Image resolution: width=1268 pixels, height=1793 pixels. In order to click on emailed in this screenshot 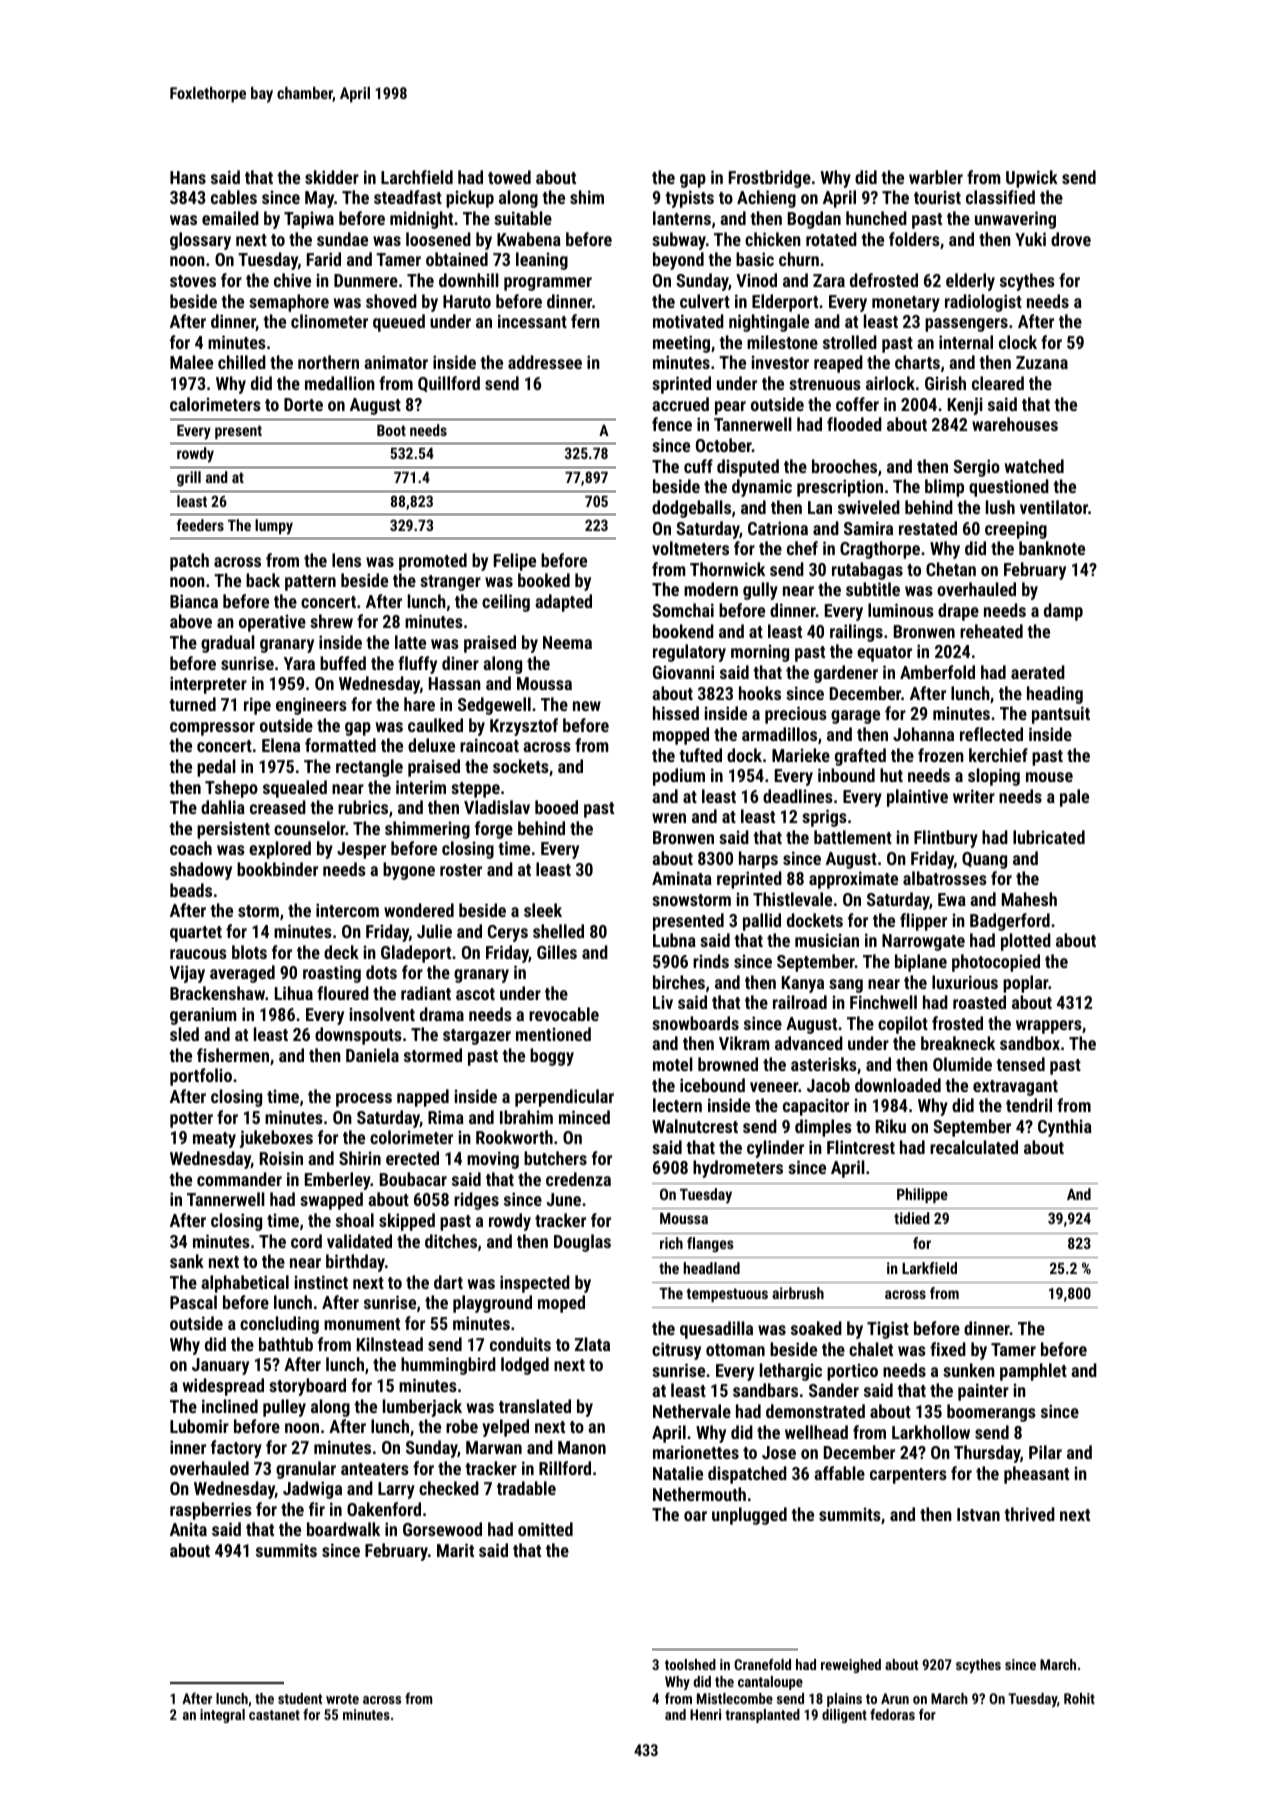, I will do `click(230, 218)`.
